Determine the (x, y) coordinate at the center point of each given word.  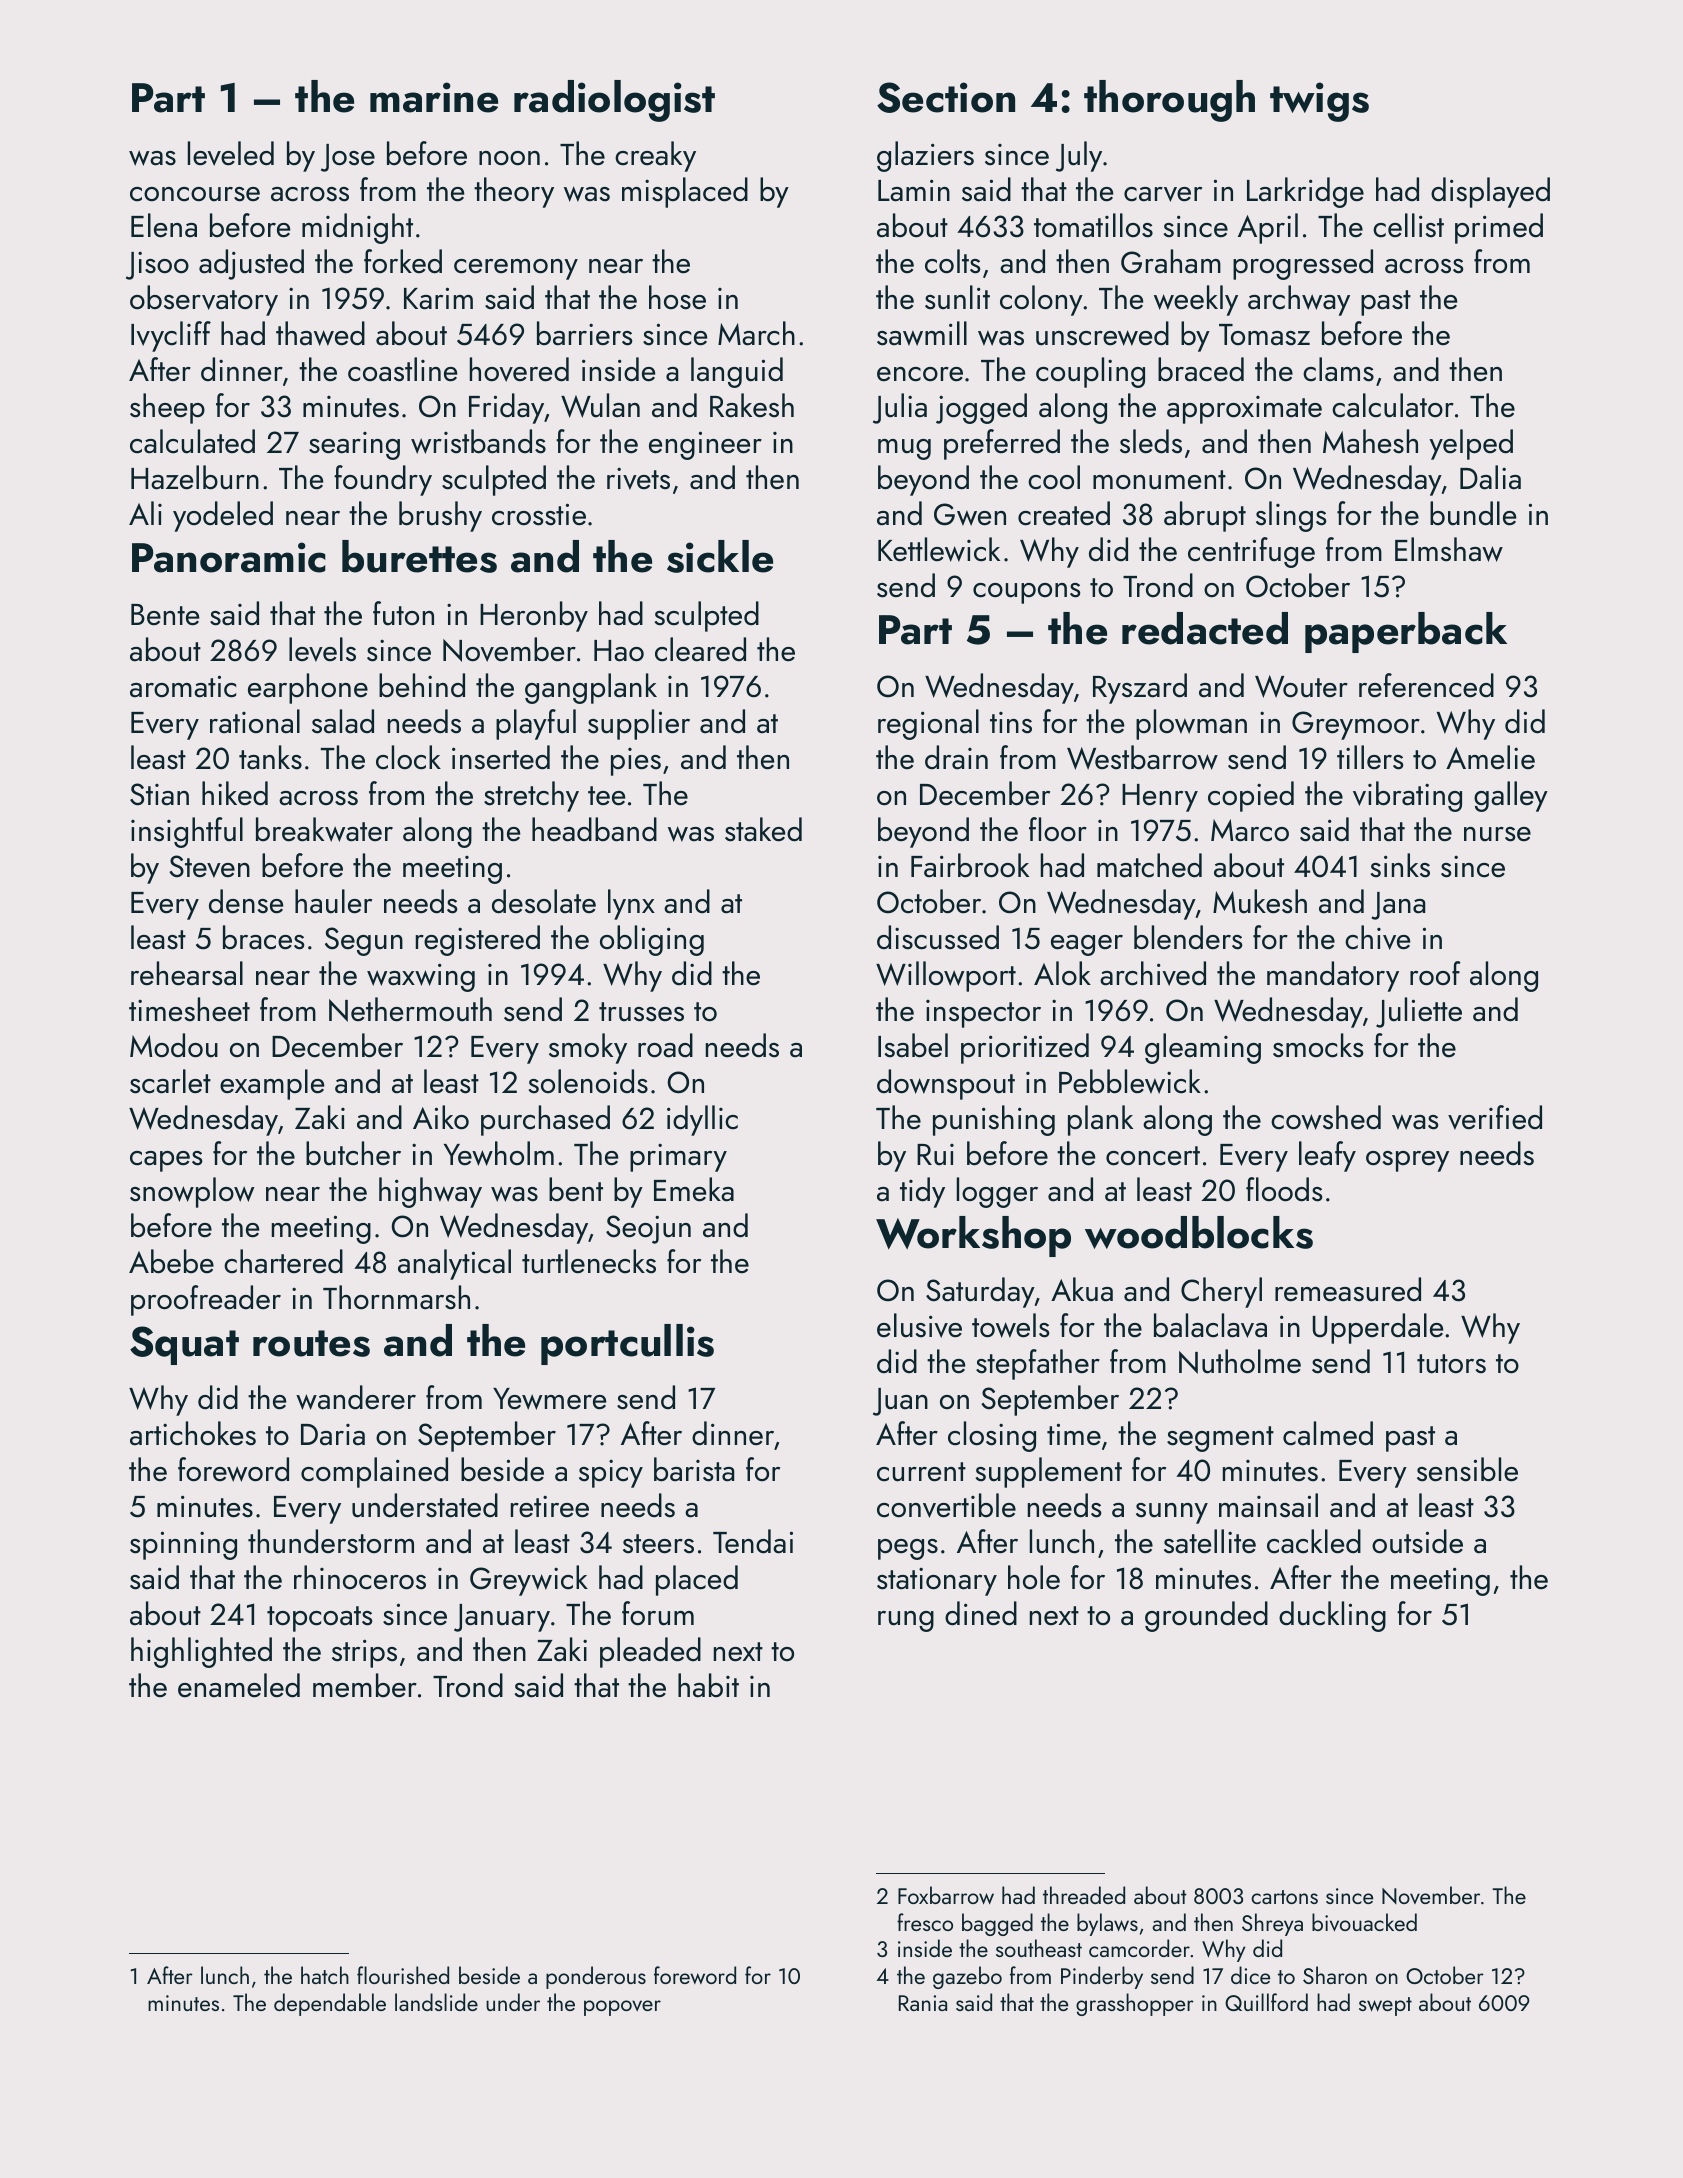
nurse (1497, 834)
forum (658, 1613)
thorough (1169, 101)
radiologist (614, 101)
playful (536, 724)
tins (1011, 723)
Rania (923, 2003)
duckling (1332, 1616)
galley (1511, 796)
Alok (1062, 973)
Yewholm (499, 1153)
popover (622, 2008)
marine (434, 97)
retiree (550, 1506)
